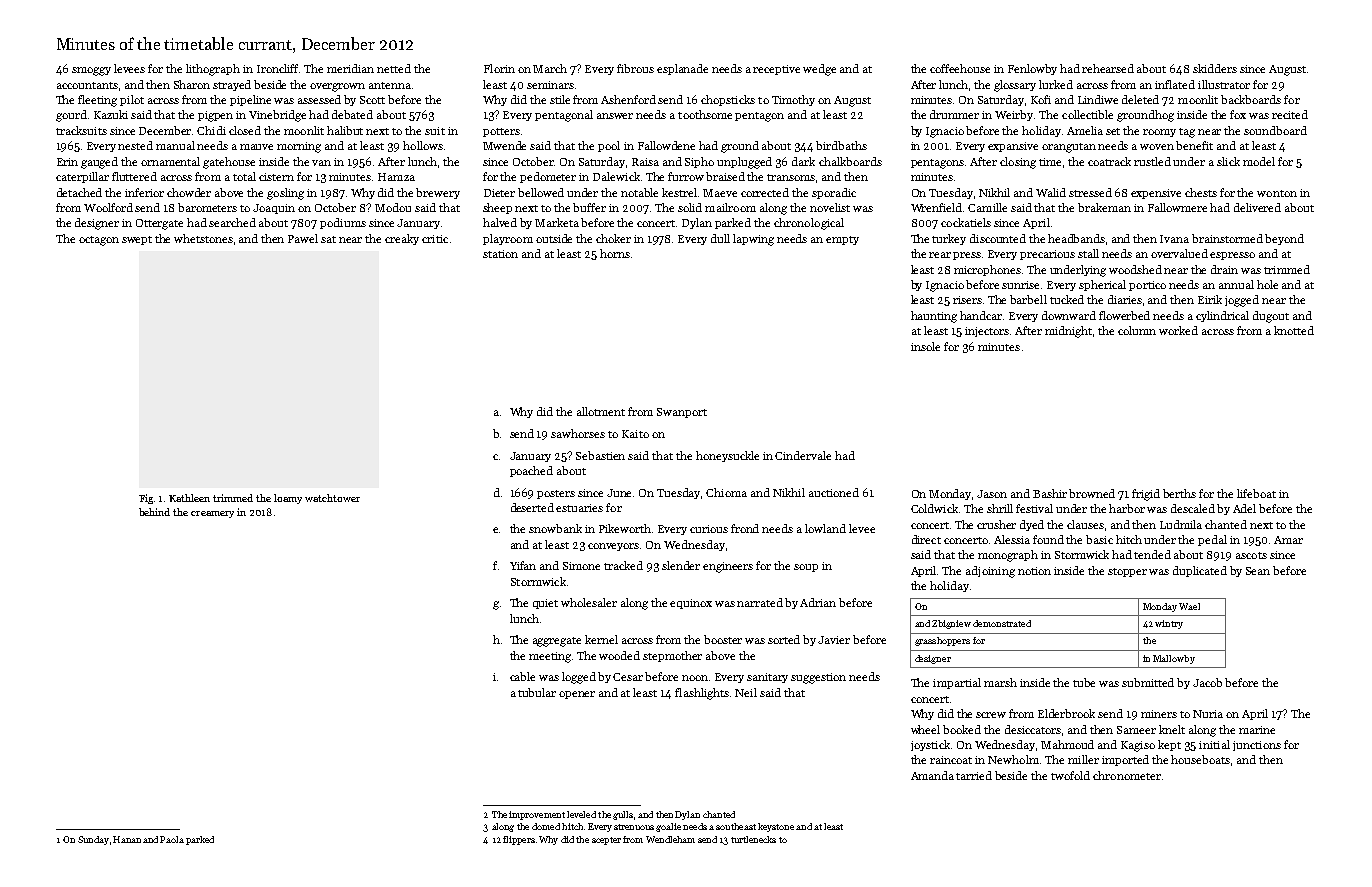 The width and height of the document is (1372, 887). What do you see at coordinates (213, 70) in the document?
I see `lithograph` at bounding box center [213, 70].
